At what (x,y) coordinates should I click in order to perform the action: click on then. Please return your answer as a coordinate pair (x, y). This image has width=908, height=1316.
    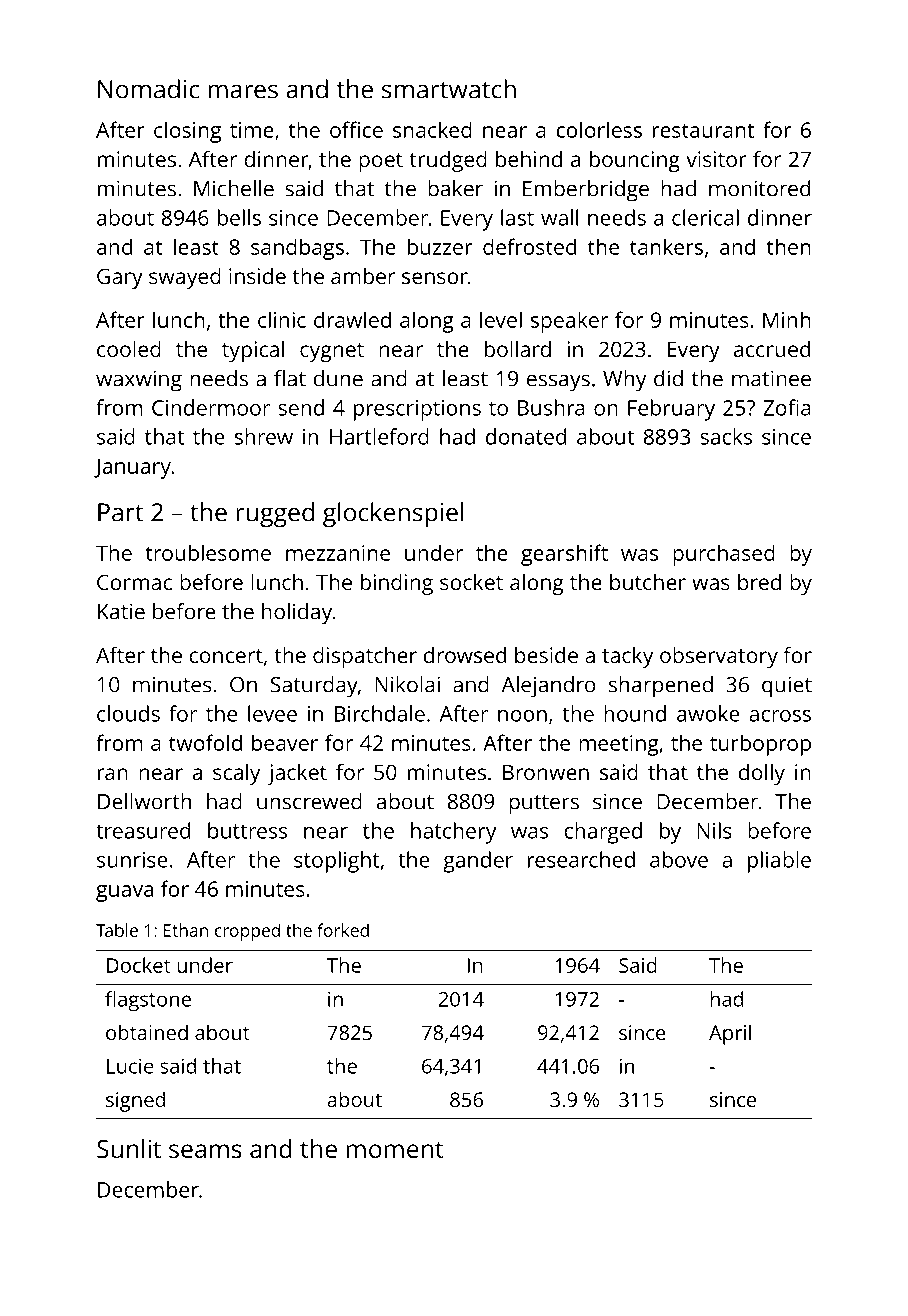
    Looking at the image, I should click on (788, 246).
